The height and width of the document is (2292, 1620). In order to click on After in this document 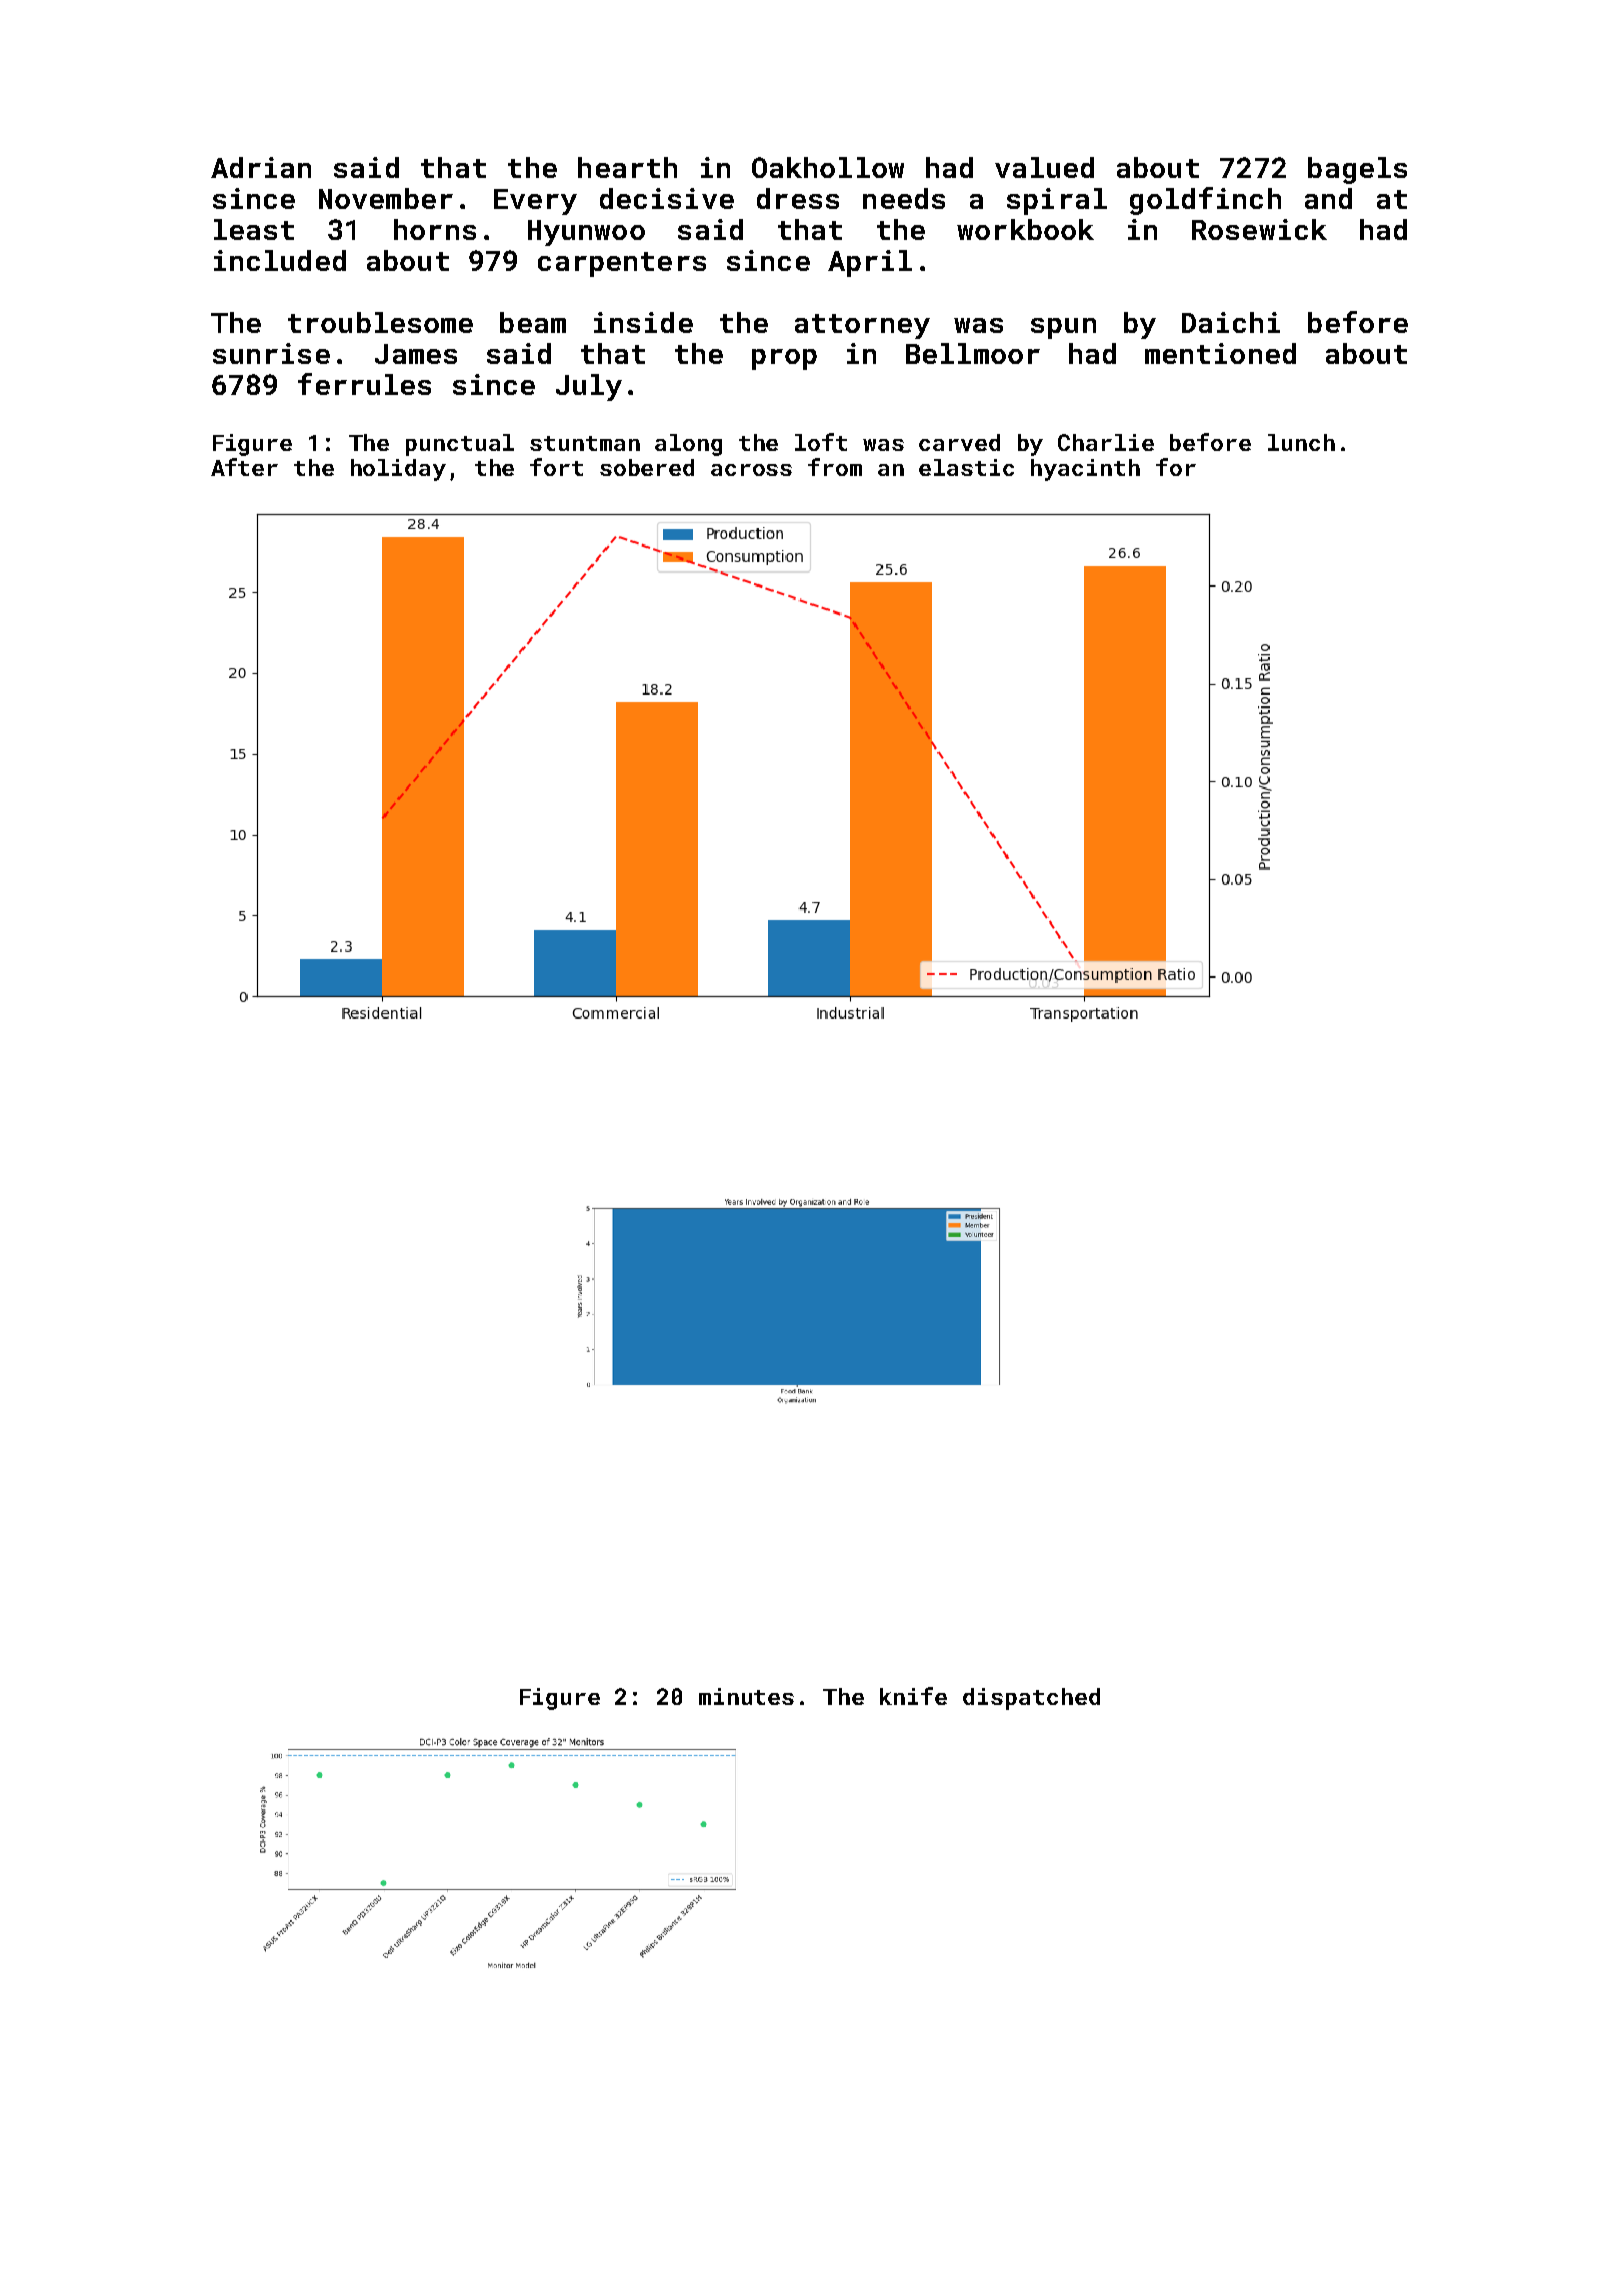, I will do `click(244, 467)`.
